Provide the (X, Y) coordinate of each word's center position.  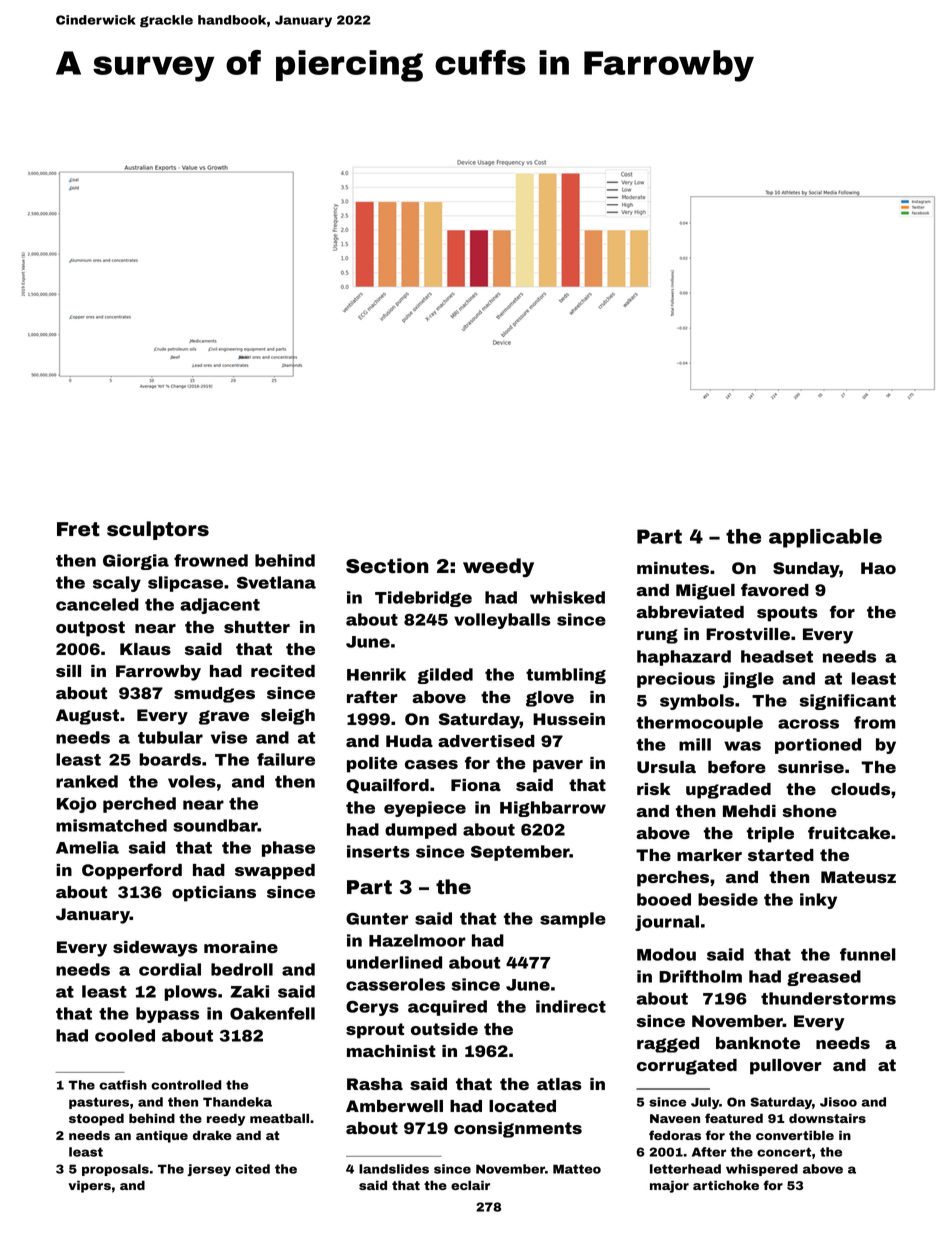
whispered (762, 1170)
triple (770, 835)
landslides (394, 1169)
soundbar (215, 825)
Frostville (748, 634)
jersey (209, 1170)
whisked (567, 597)
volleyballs (502, 621)
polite (372, 765)
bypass (167, 1015)
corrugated (687, 1067)
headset (777, 656)
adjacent (220, 606)
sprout (375, 1031)
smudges (214, 695)
